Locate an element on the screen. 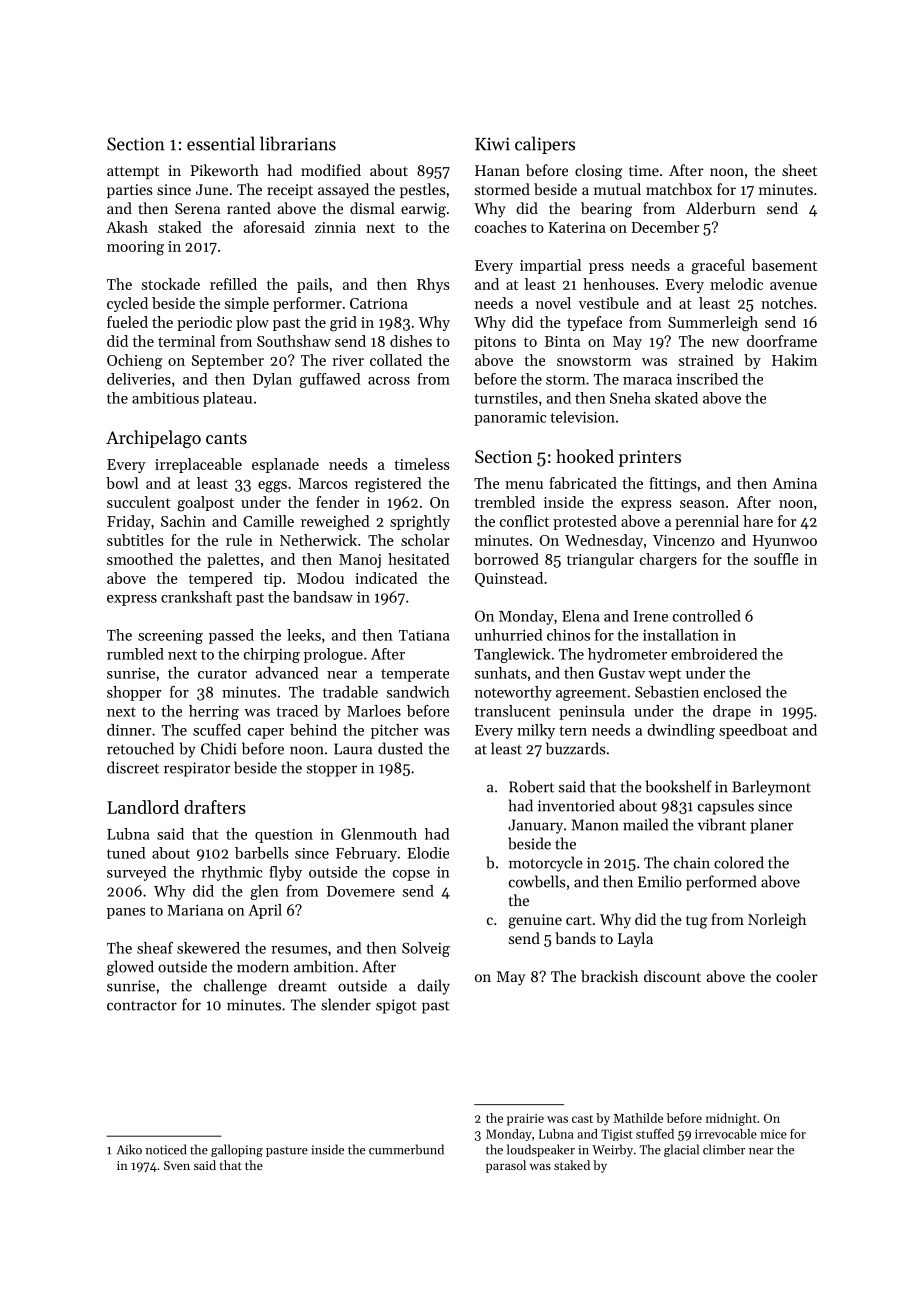 This screenshot has width=924, height=1314. contractor is located at coordinates (142, 1006).
